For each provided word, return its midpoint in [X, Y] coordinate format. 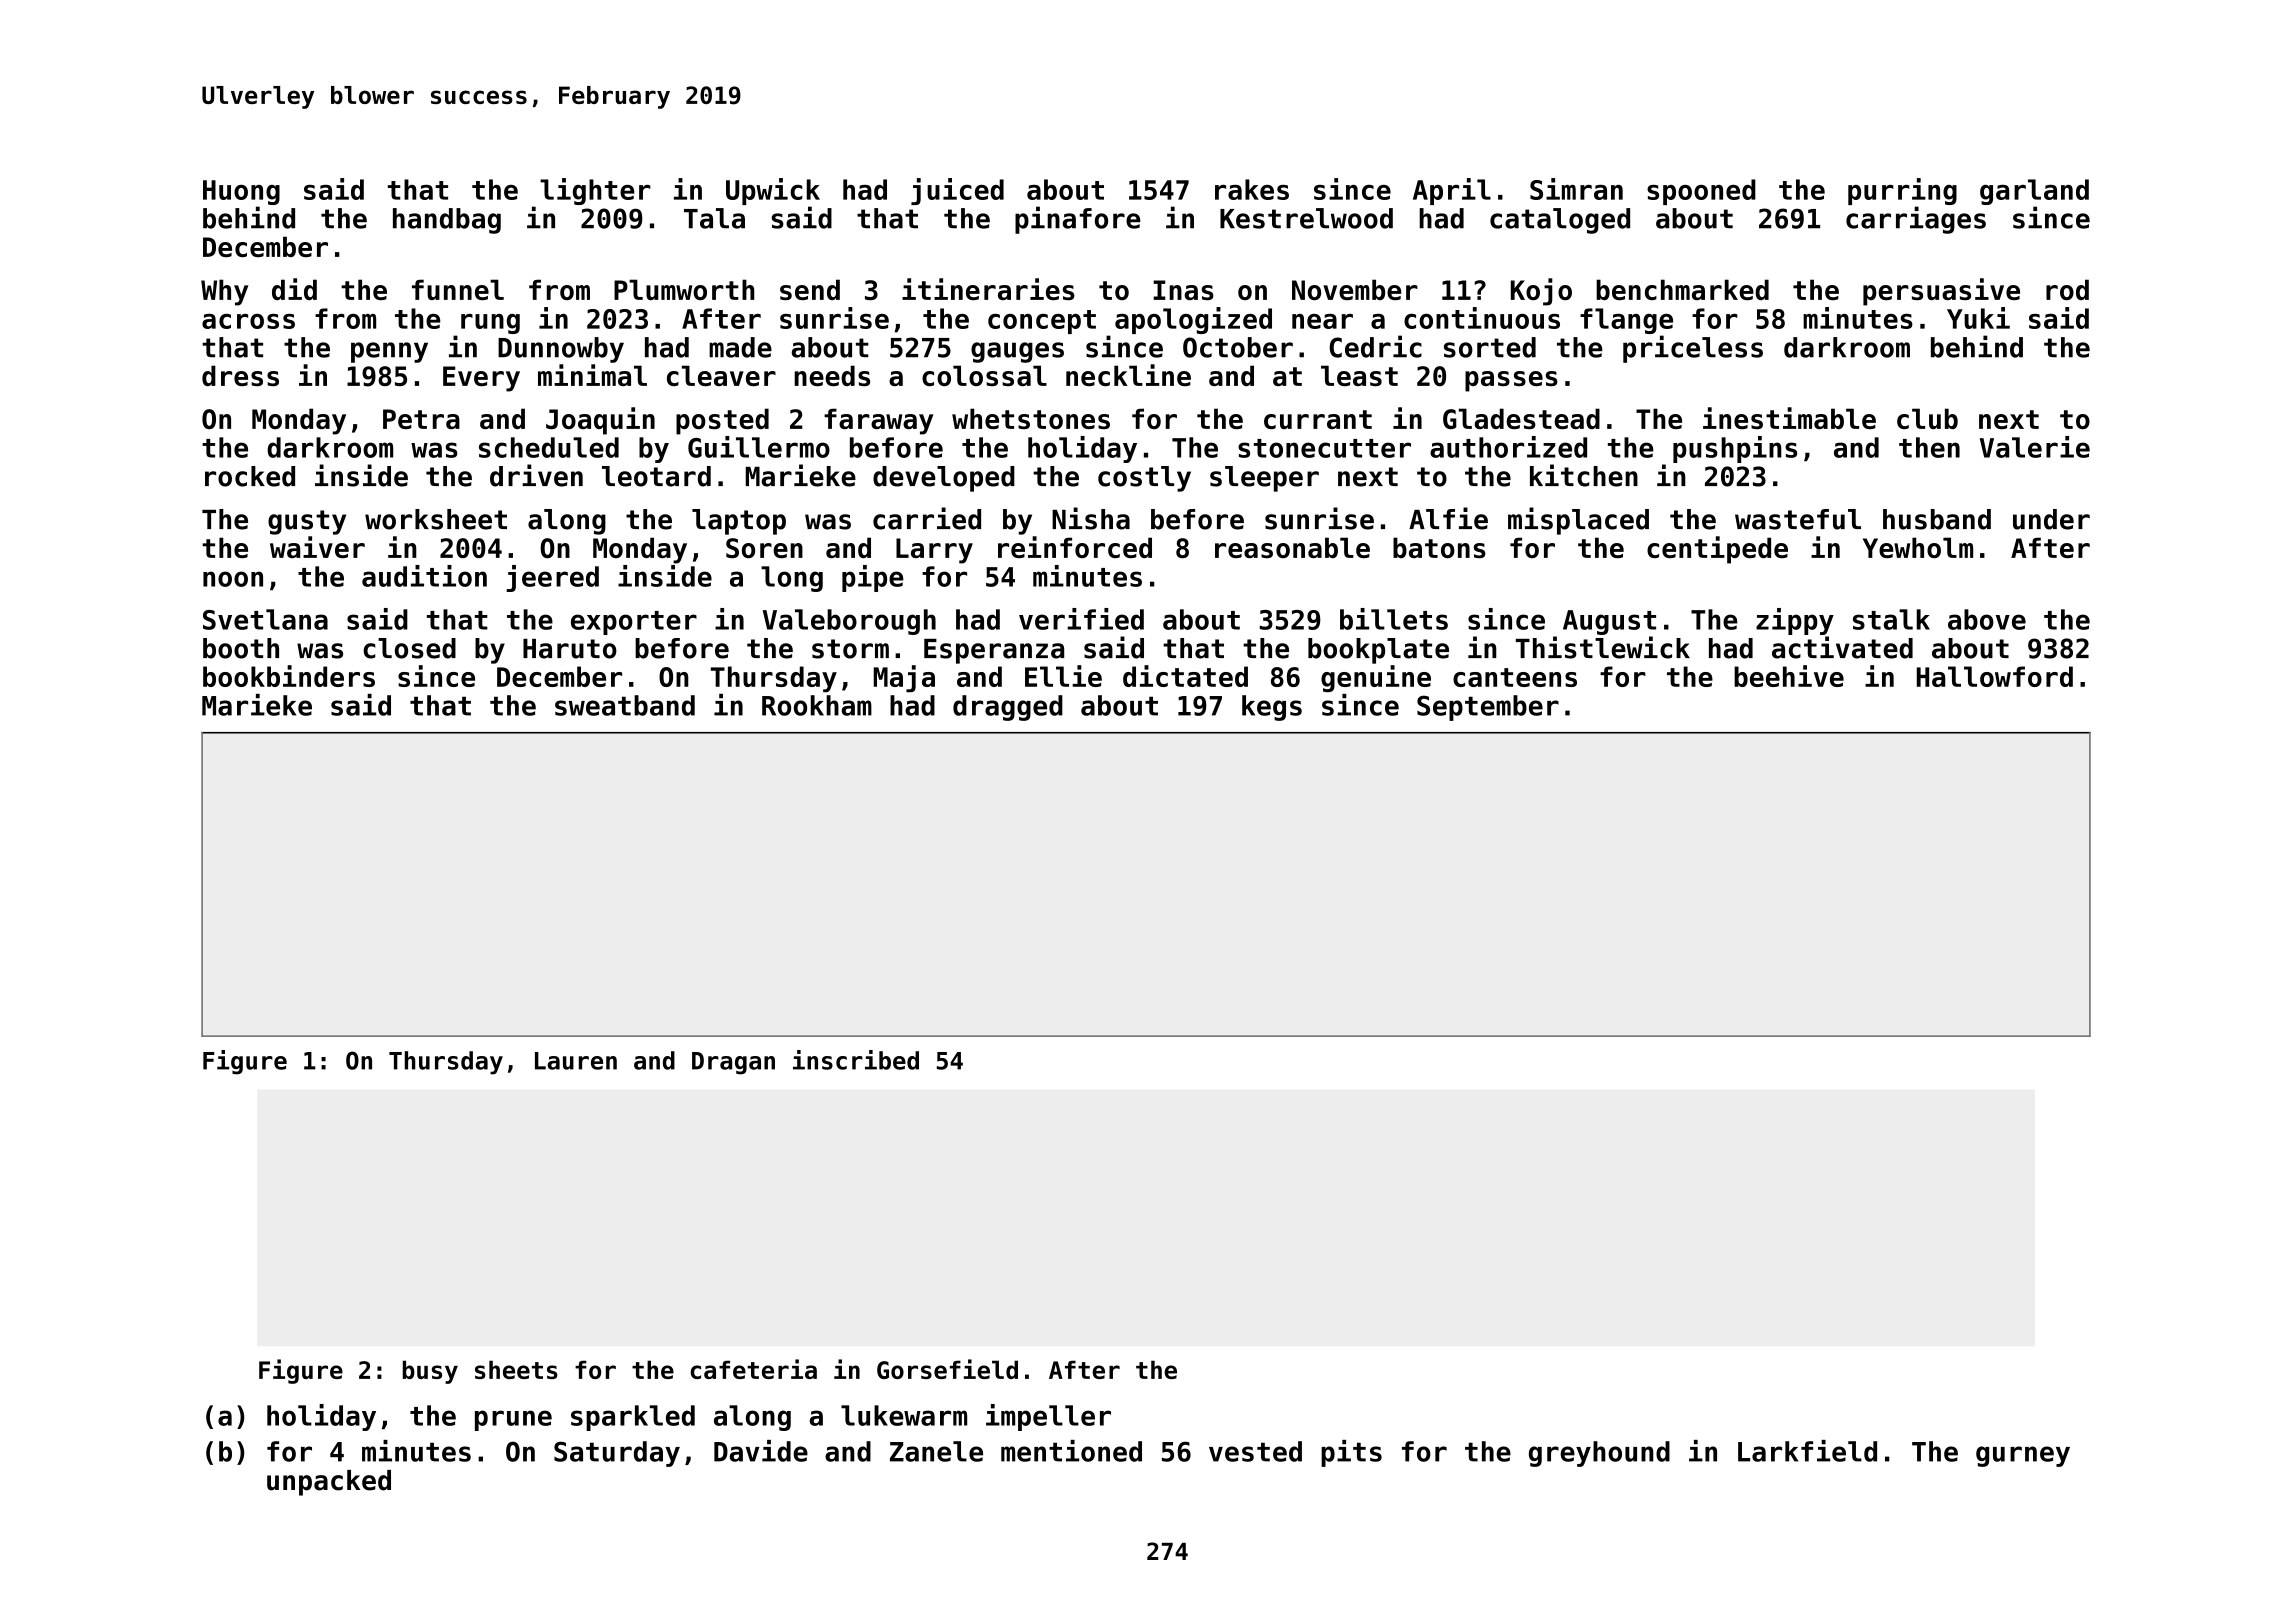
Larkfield [1807, 1451]
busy [430, 1372]
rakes [1252, 189]
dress [240, 375]
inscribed [856, 1060]
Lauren [576, 1061]
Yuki [1978, 318]
